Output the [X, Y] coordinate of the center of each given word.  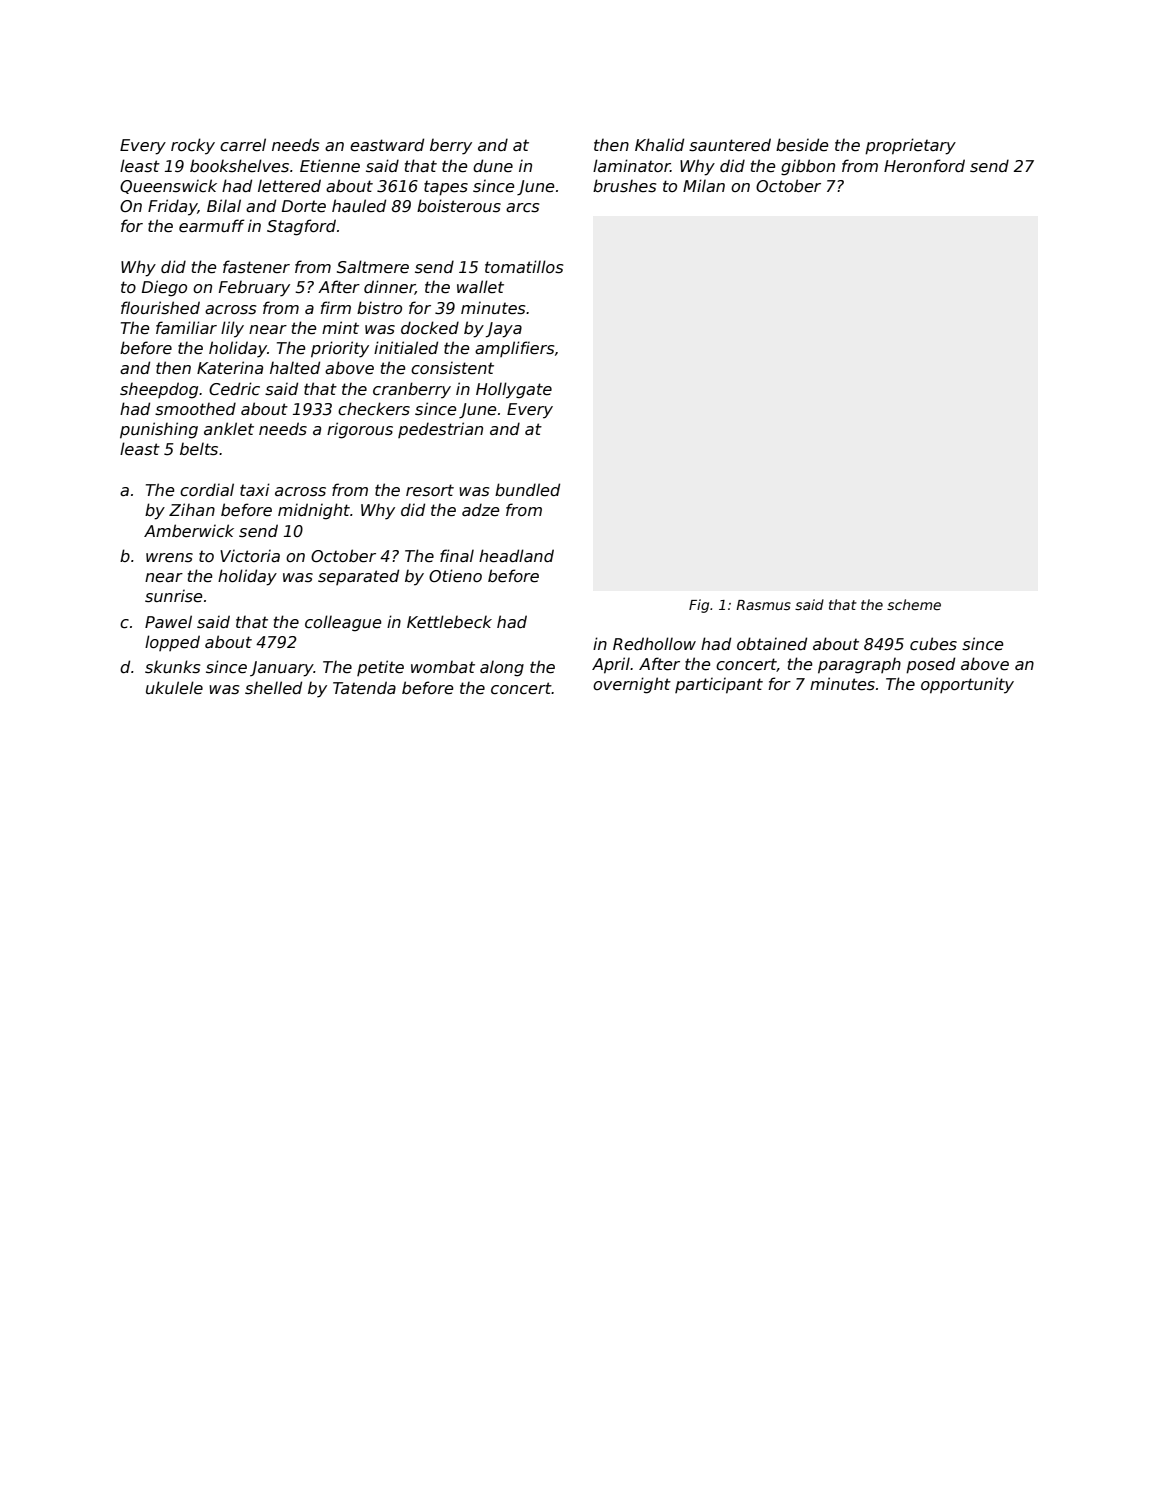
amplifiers [515, 349]
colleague [343, 623]
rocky [193, 146]
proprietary [910, 146]
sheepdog [159, 390]
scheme [914, 604]
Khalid [659, 144]
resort [430, 490]
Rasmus [763, 605]
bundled [527, 490]
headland [516, 556]
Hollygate [514, 390]
